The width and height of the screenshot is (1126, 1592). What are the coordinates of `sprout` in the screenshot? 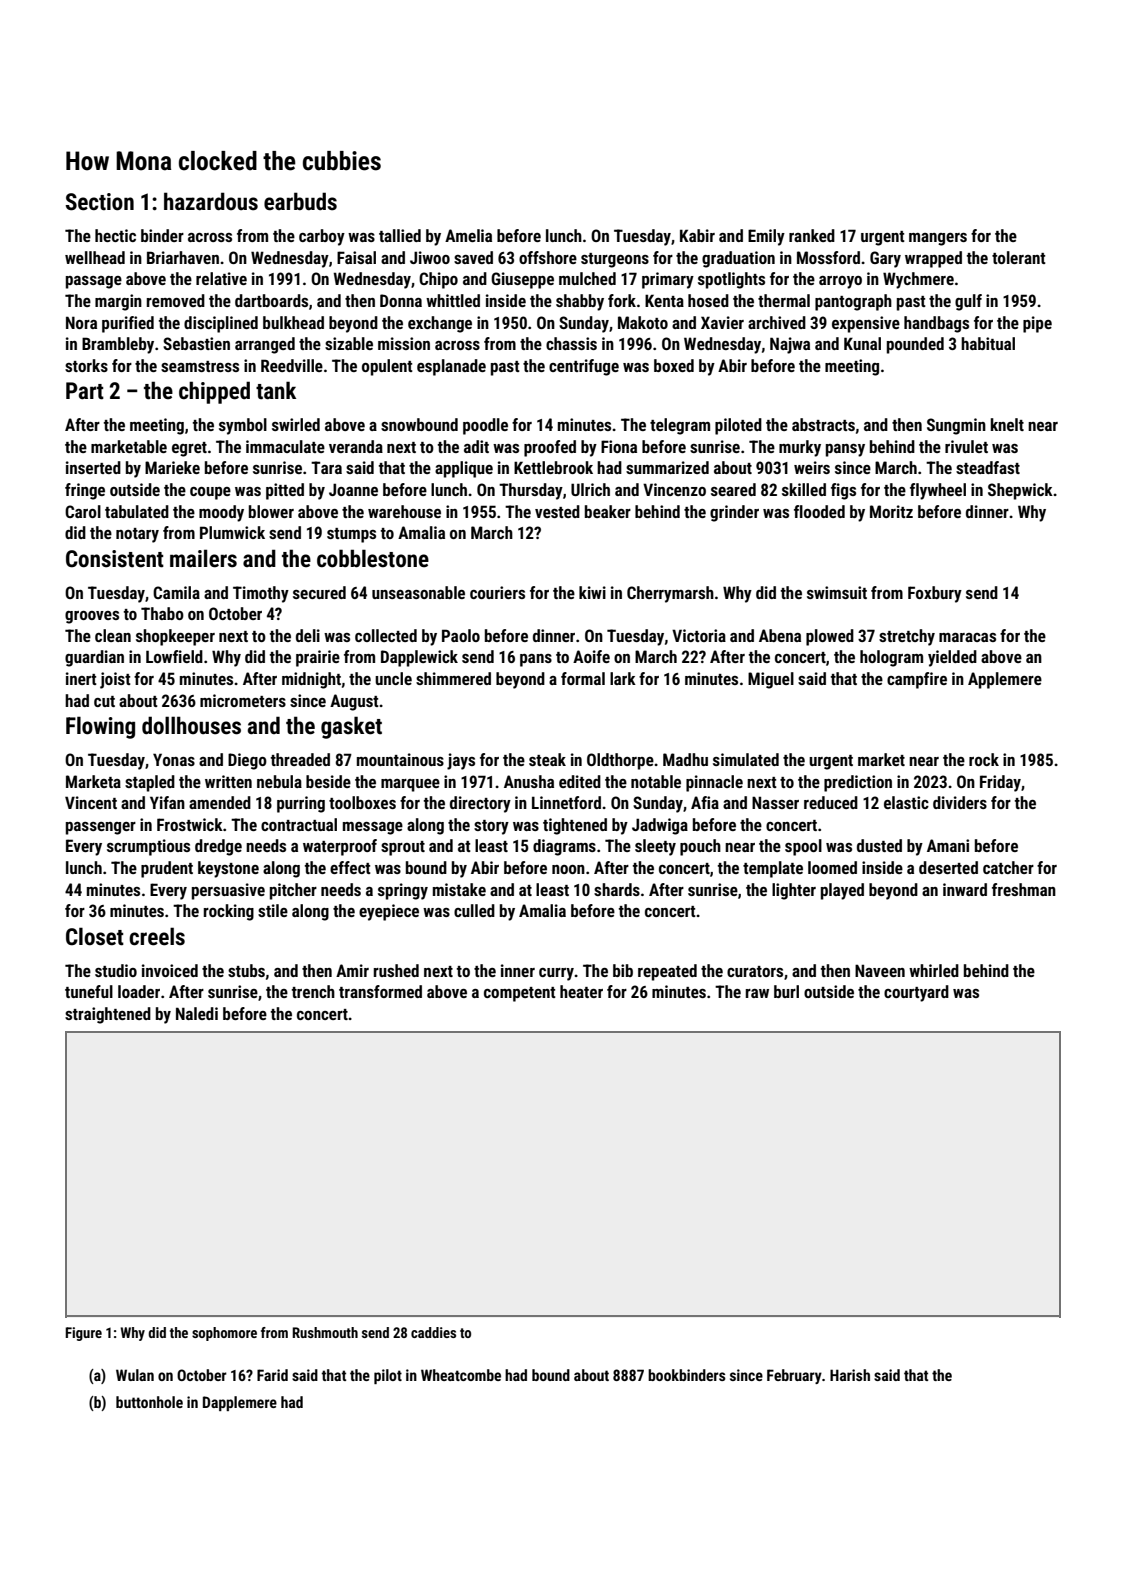 It's located at (403, 848).
